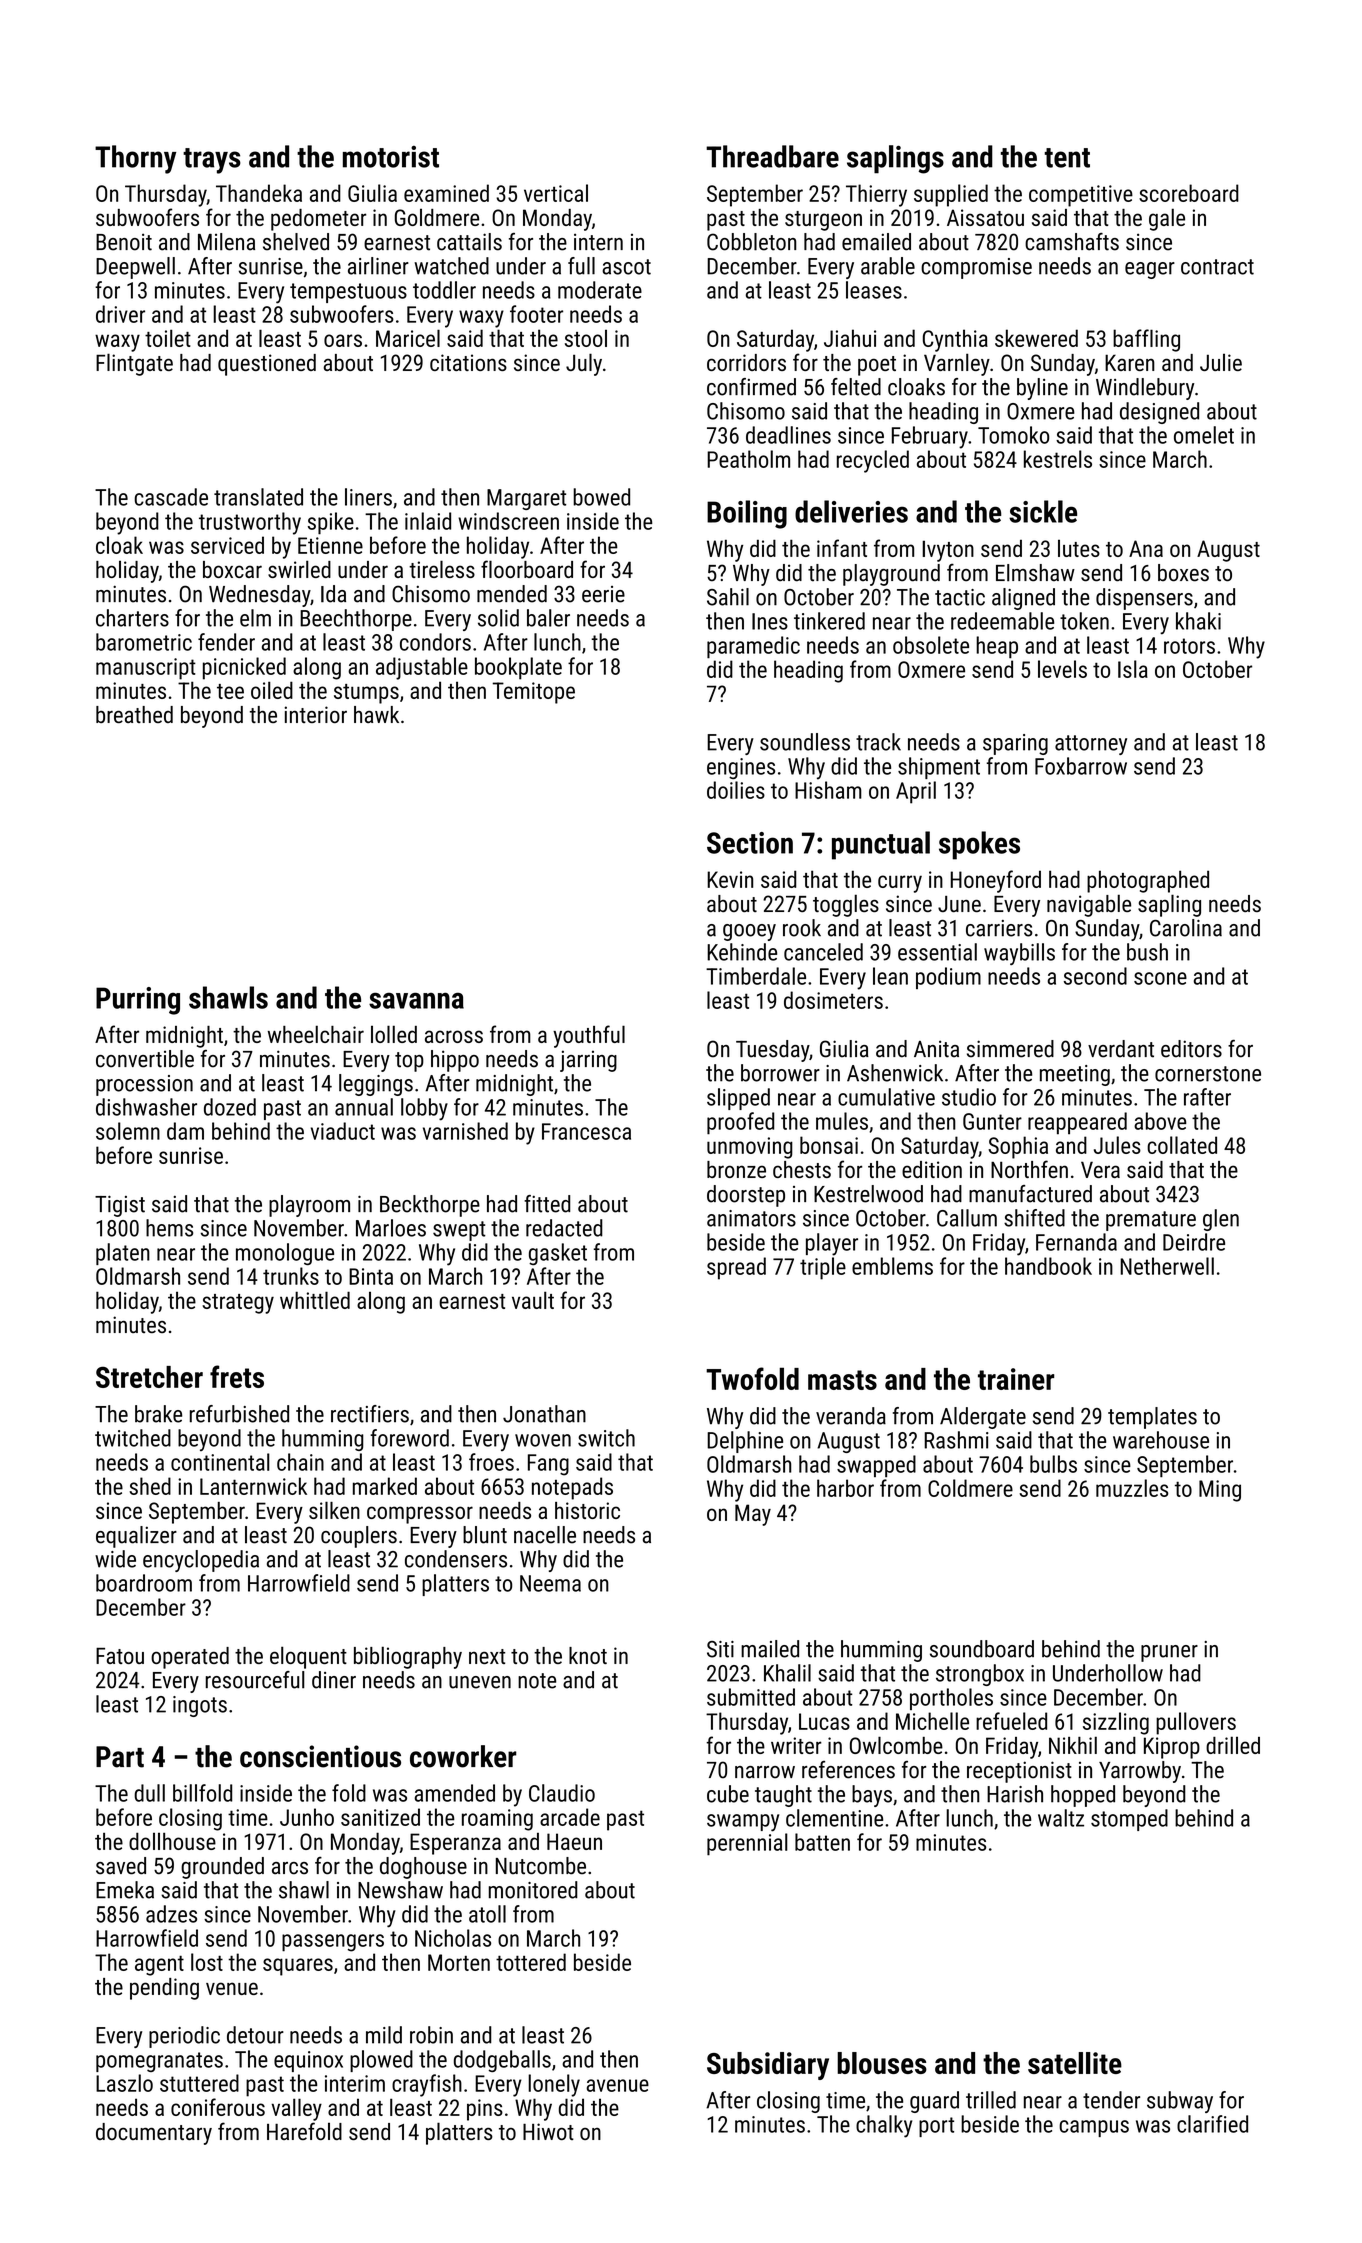 The width and height of the screenshot is (1362, 2243). I want to click on doorstep, so click(746, 1196).
